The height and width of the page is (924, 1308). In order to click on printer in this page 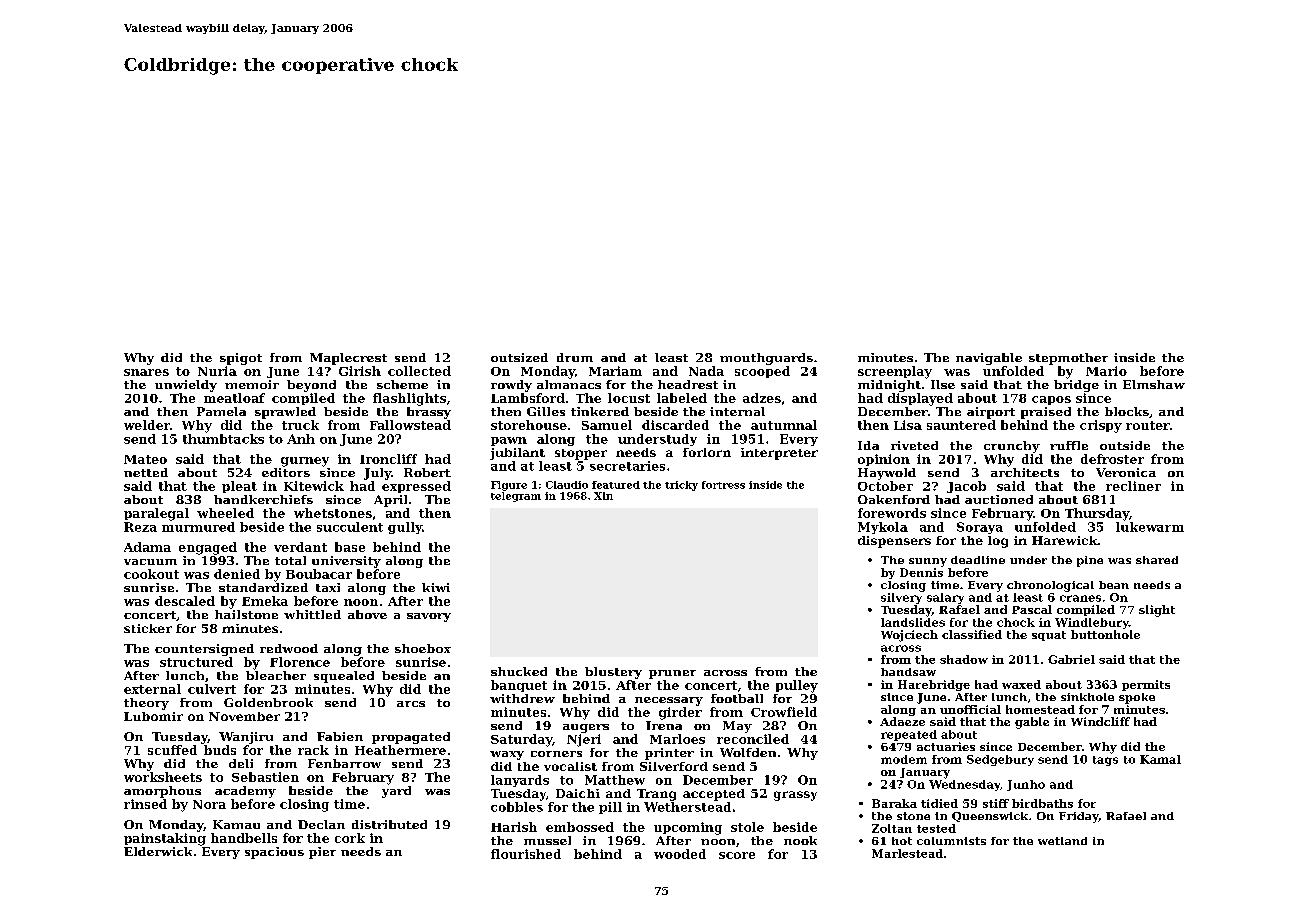, I will do `click(669, 754)`.
